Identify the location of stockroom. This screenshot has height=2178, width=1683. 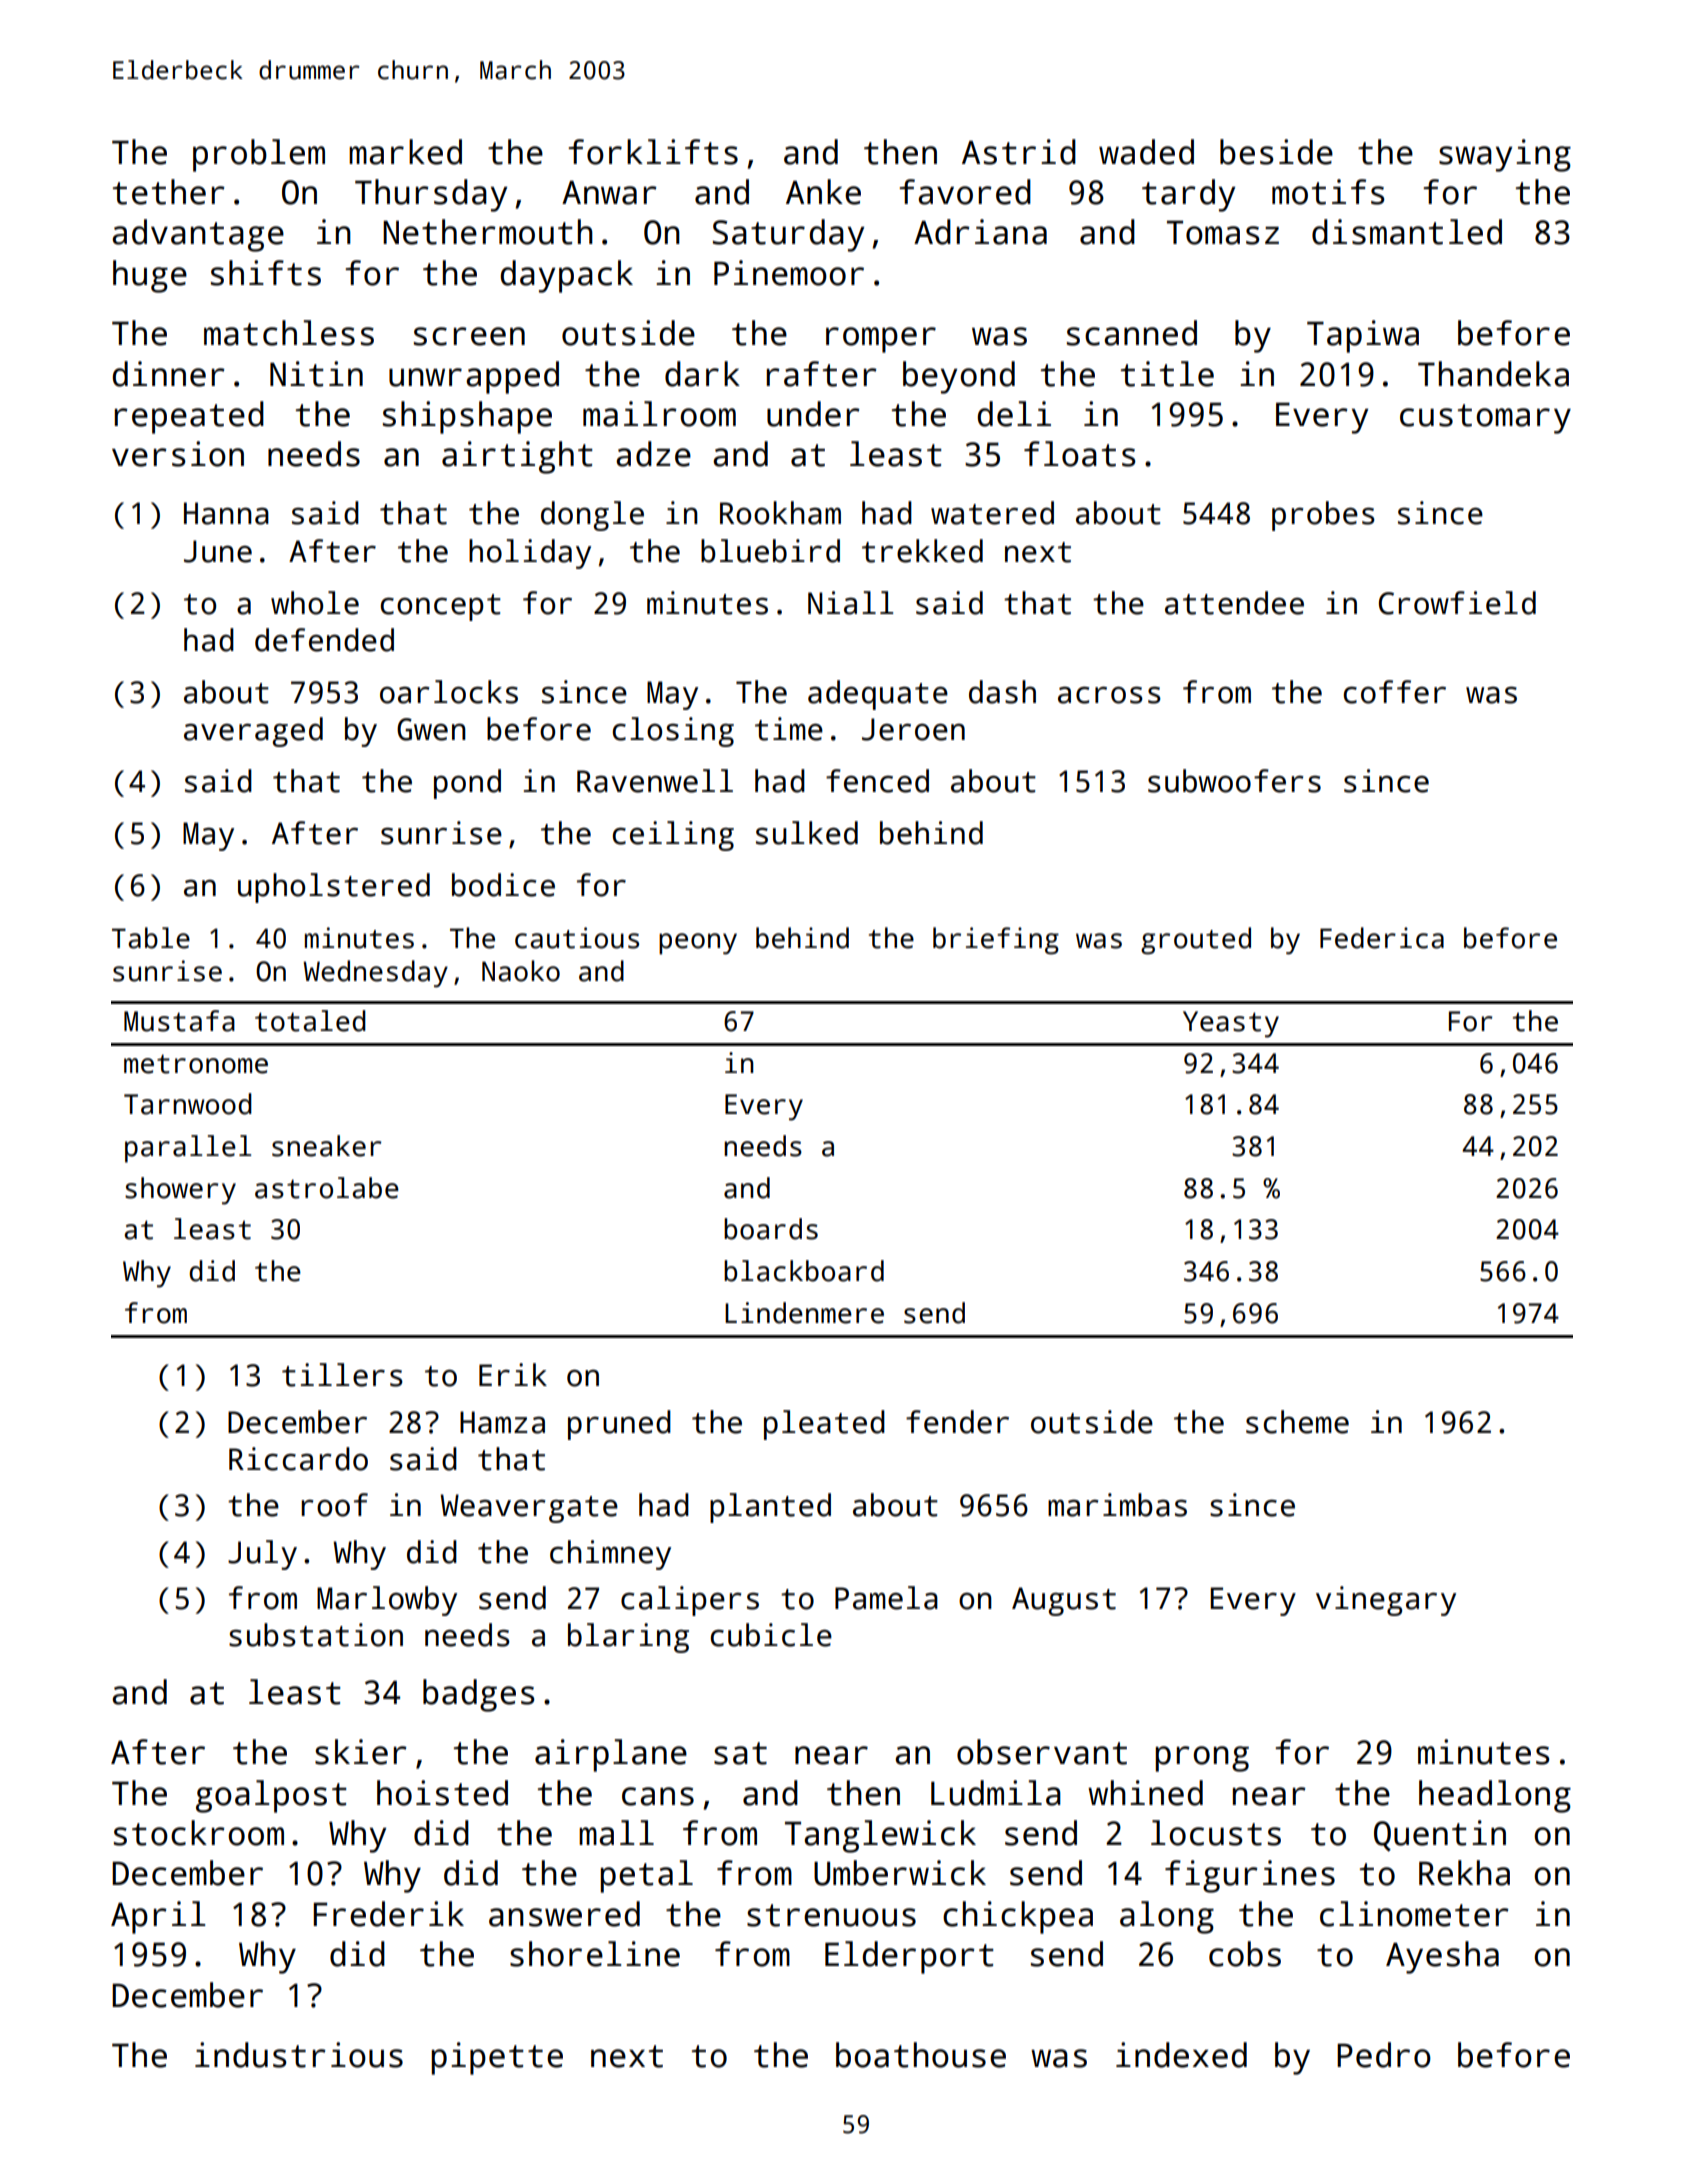
(199, 1833).
